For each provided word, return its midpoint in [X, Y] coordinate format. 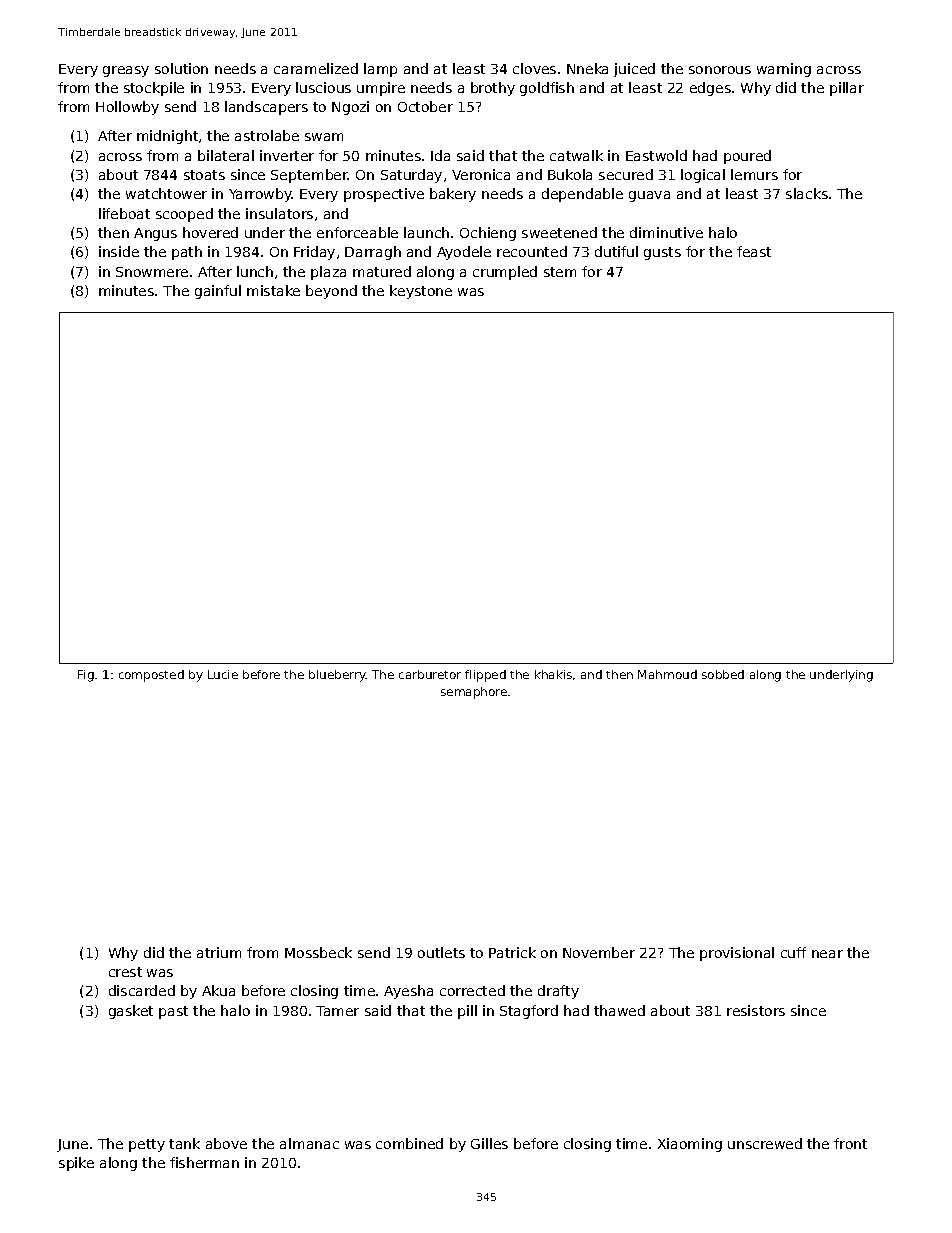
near [827, 954]
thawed [619, 1010]
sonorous [720, 70]
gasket [131, 1012]
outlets [441, 952]
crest [125, 972]
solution [181, 68]
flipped [485, 676]
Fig [86, 676]
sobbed [723, 674]
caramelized [316, 68]
